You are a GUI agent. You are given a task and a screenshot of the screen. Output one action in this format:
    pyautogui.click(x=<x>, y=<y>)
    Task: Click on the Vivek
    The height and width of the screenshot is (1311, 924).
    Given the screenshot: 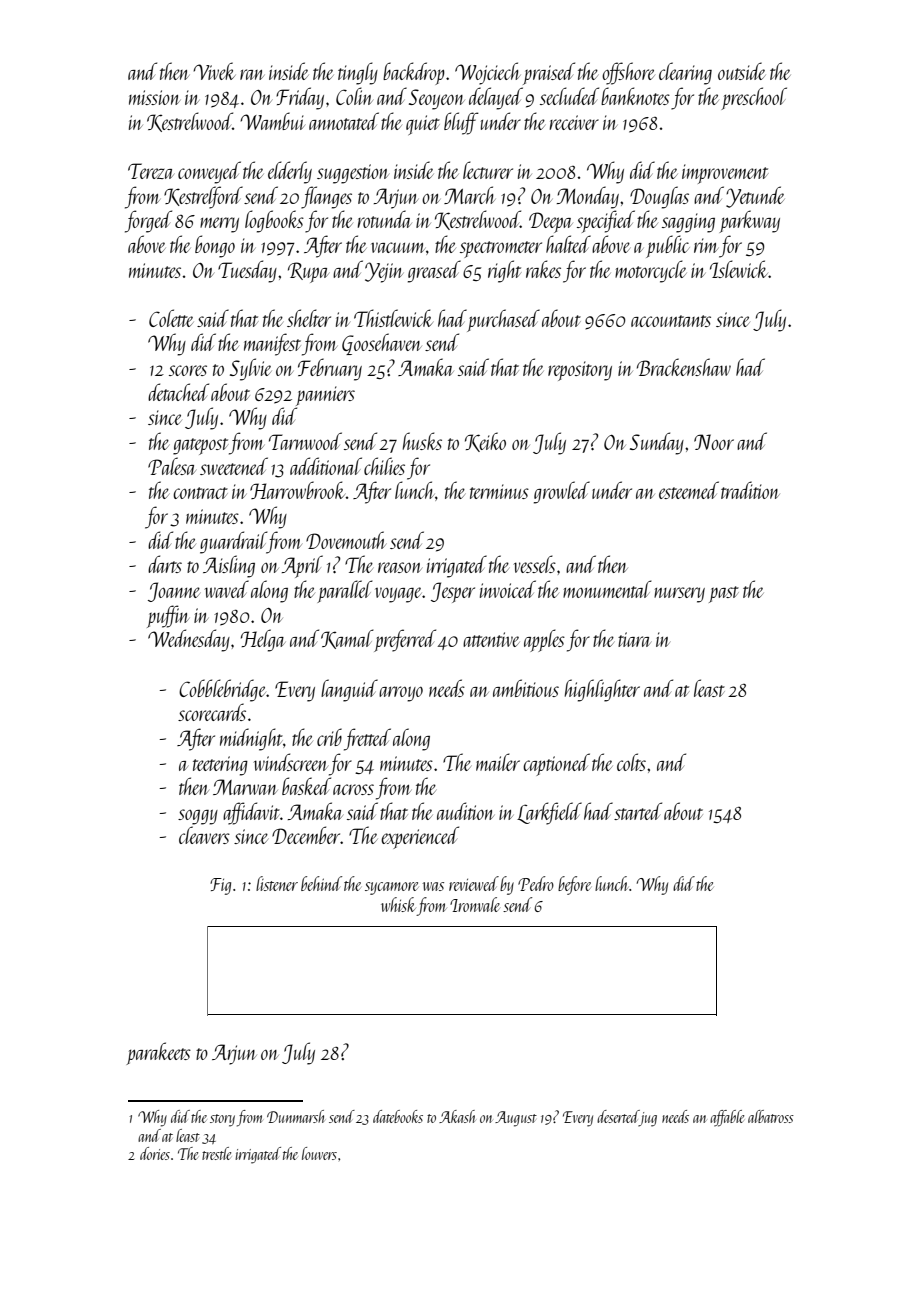 What is the action you would take?
    pyautogui.click(x=214, y=71)
